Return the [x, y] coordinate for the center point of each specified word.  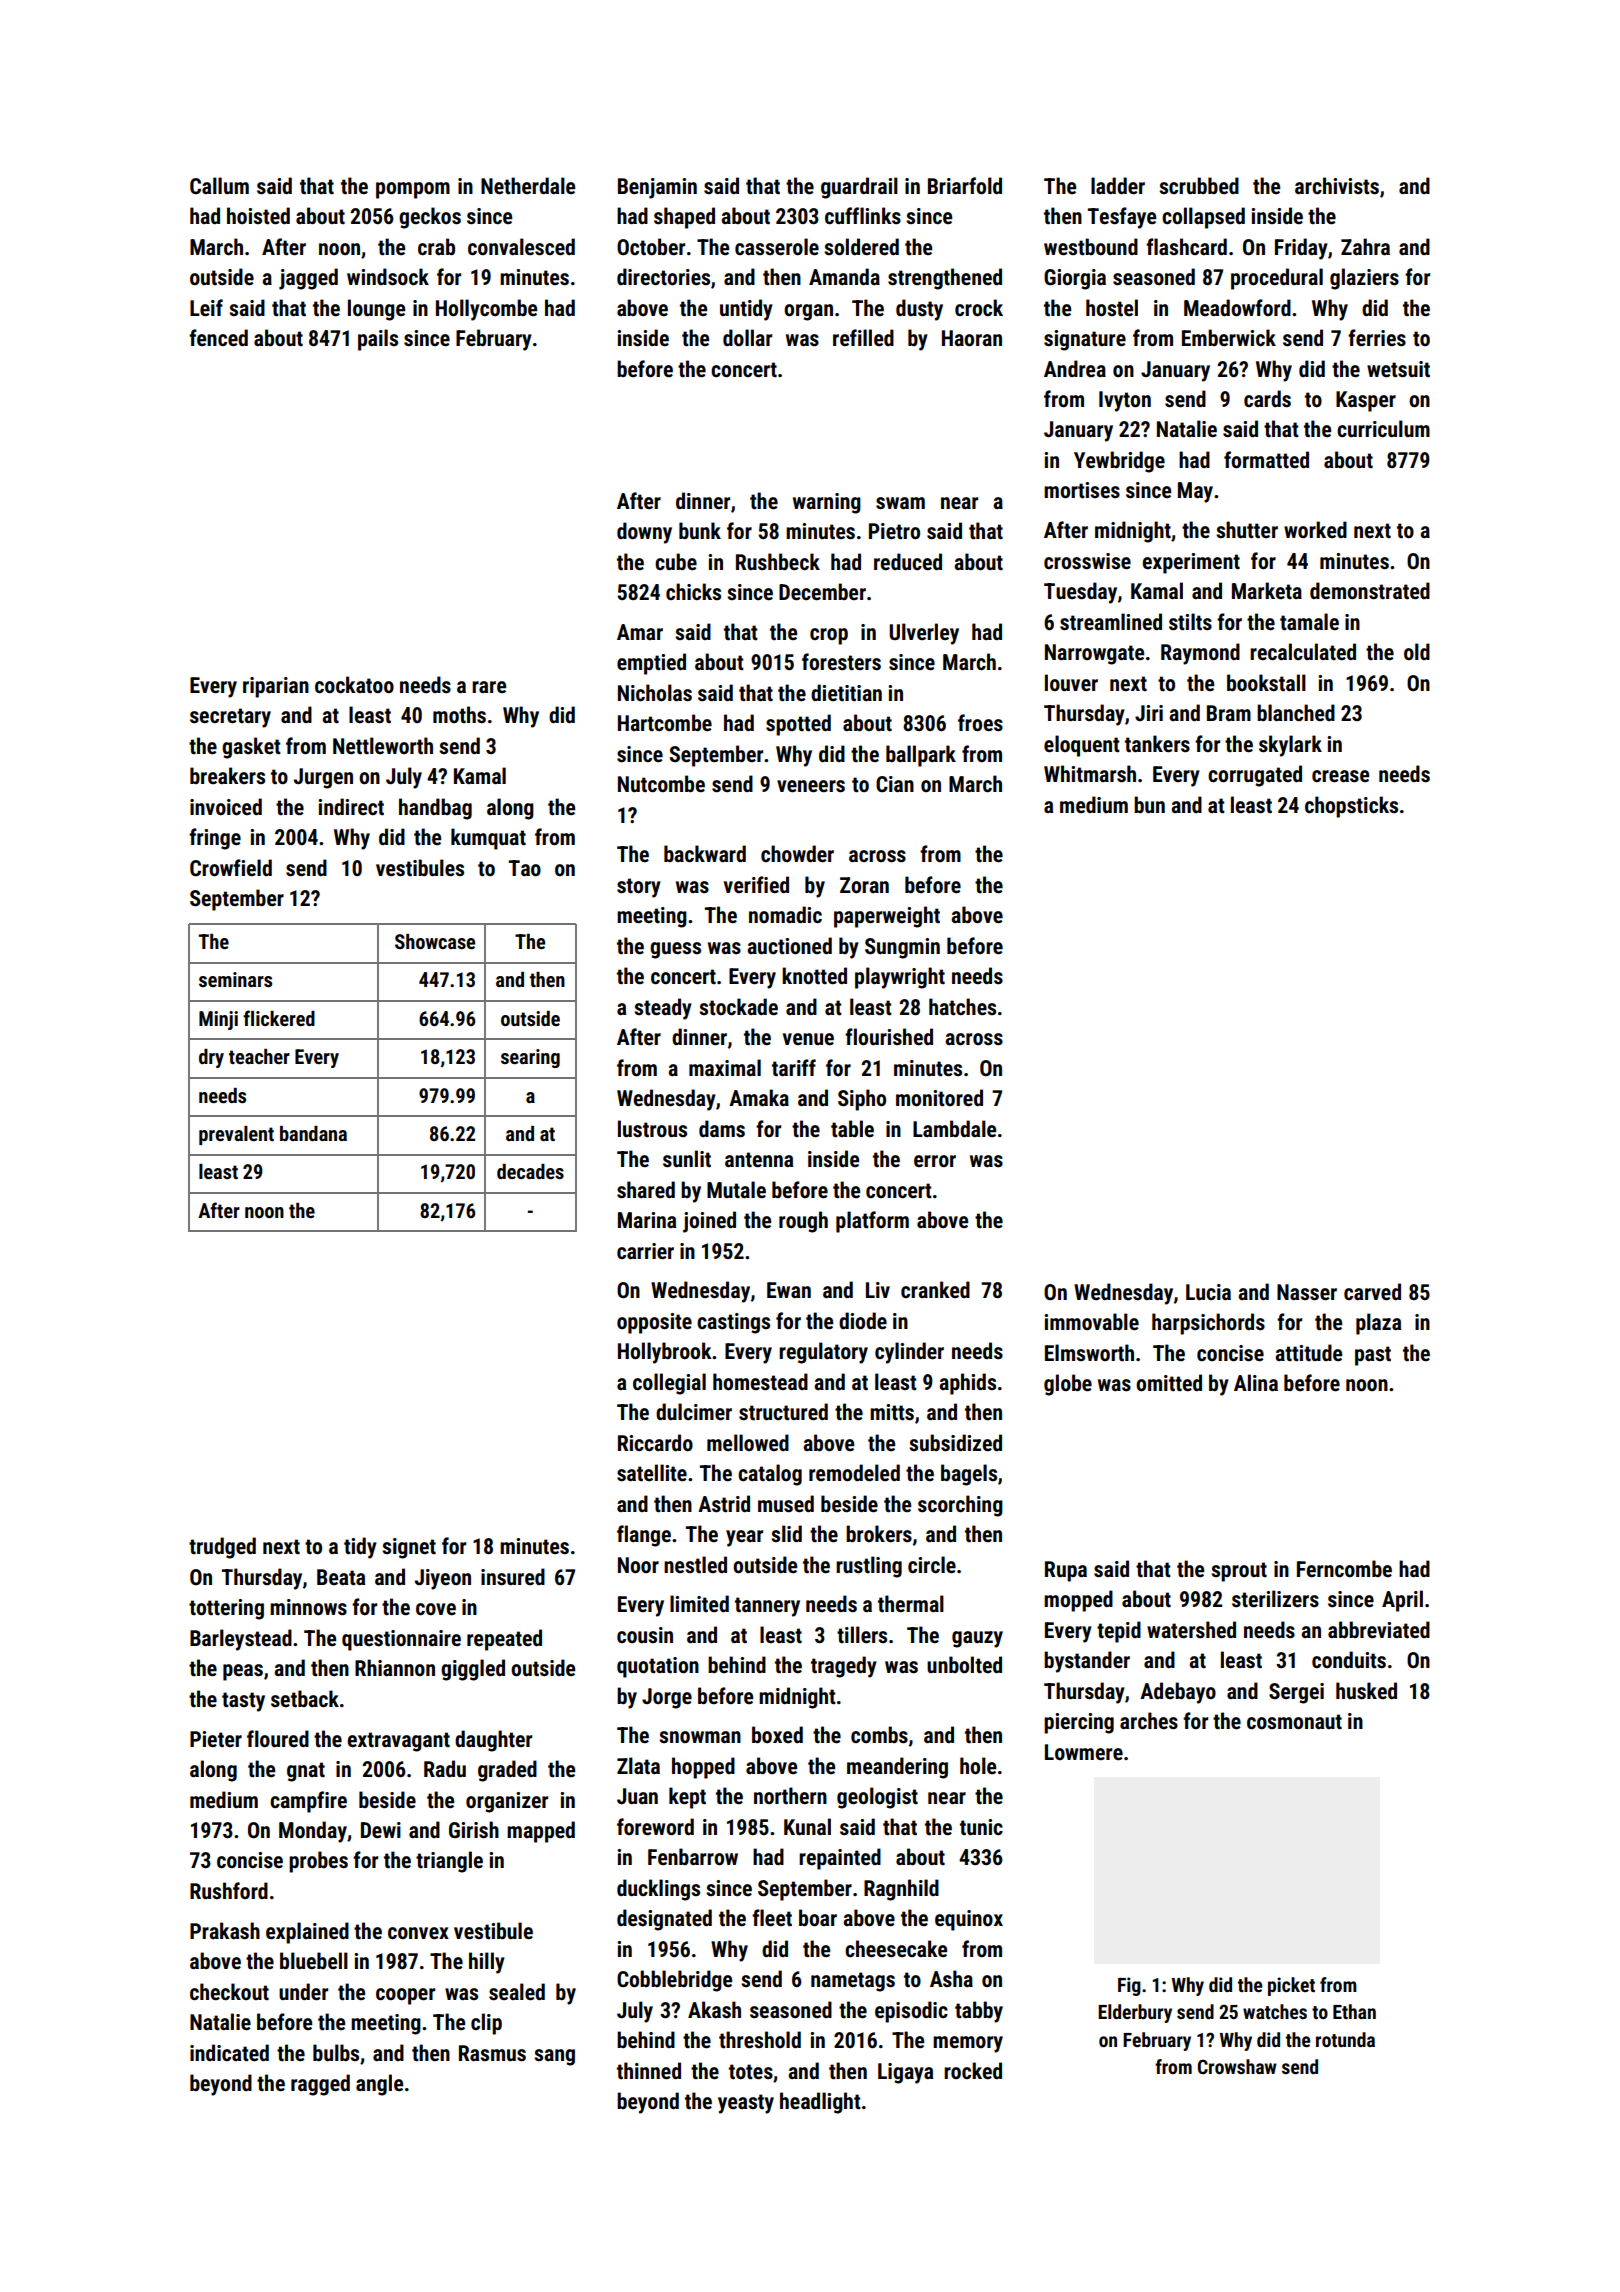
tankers [1157, 744]
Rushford [229, 1890]
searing [530, 1058]
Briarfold [965, 185]
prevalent [236, 1135]
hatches [962, 1007]
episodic [911, 2012]
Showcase [435, 941]
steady [663, 1009]
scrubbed [1199, 185]
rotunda [1345, 2039]
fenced [218, 338]
